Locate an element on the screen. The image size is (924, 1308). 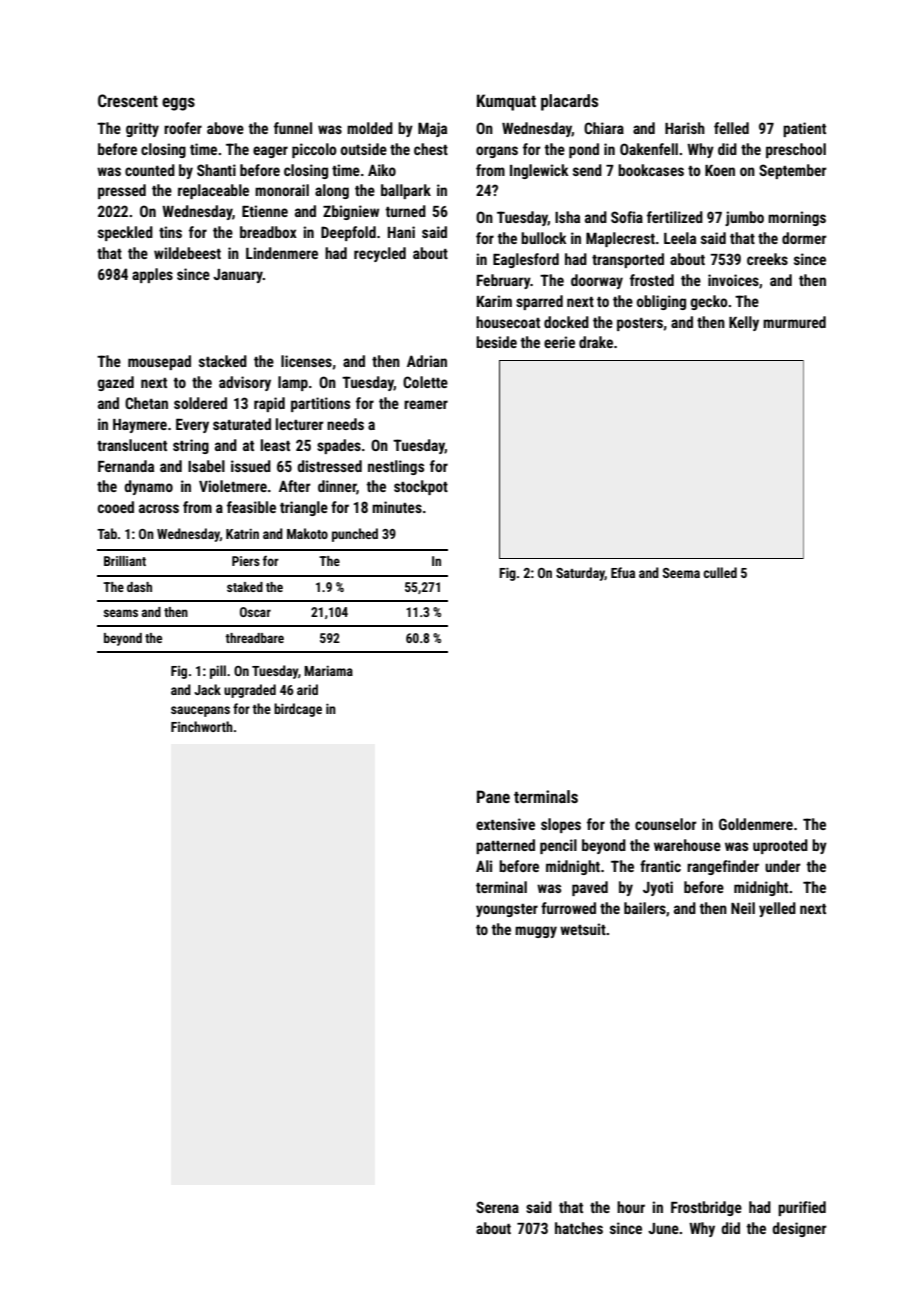
string is located at coordinates (191, 446).
